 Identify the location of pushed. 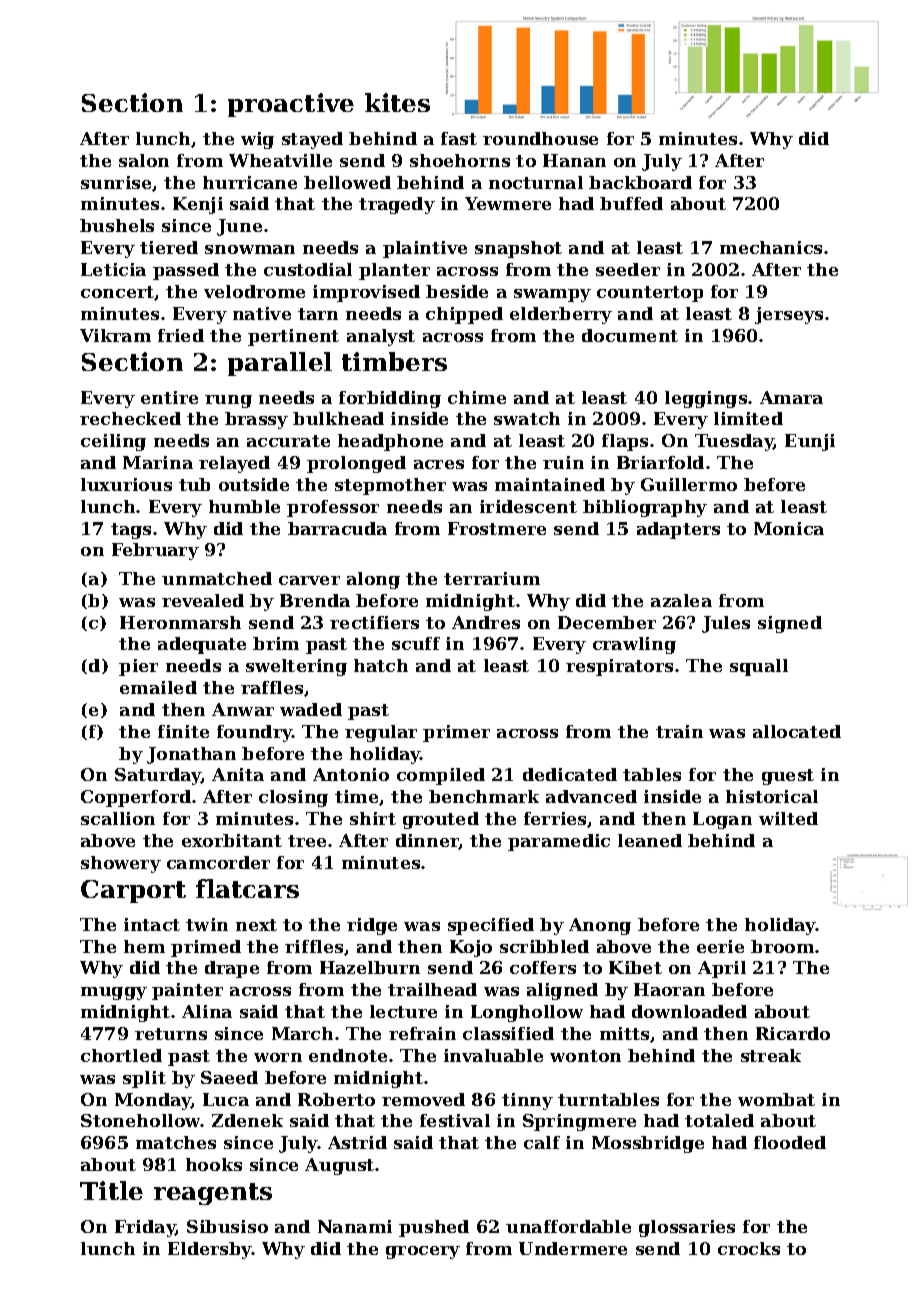
(434, 1228).
